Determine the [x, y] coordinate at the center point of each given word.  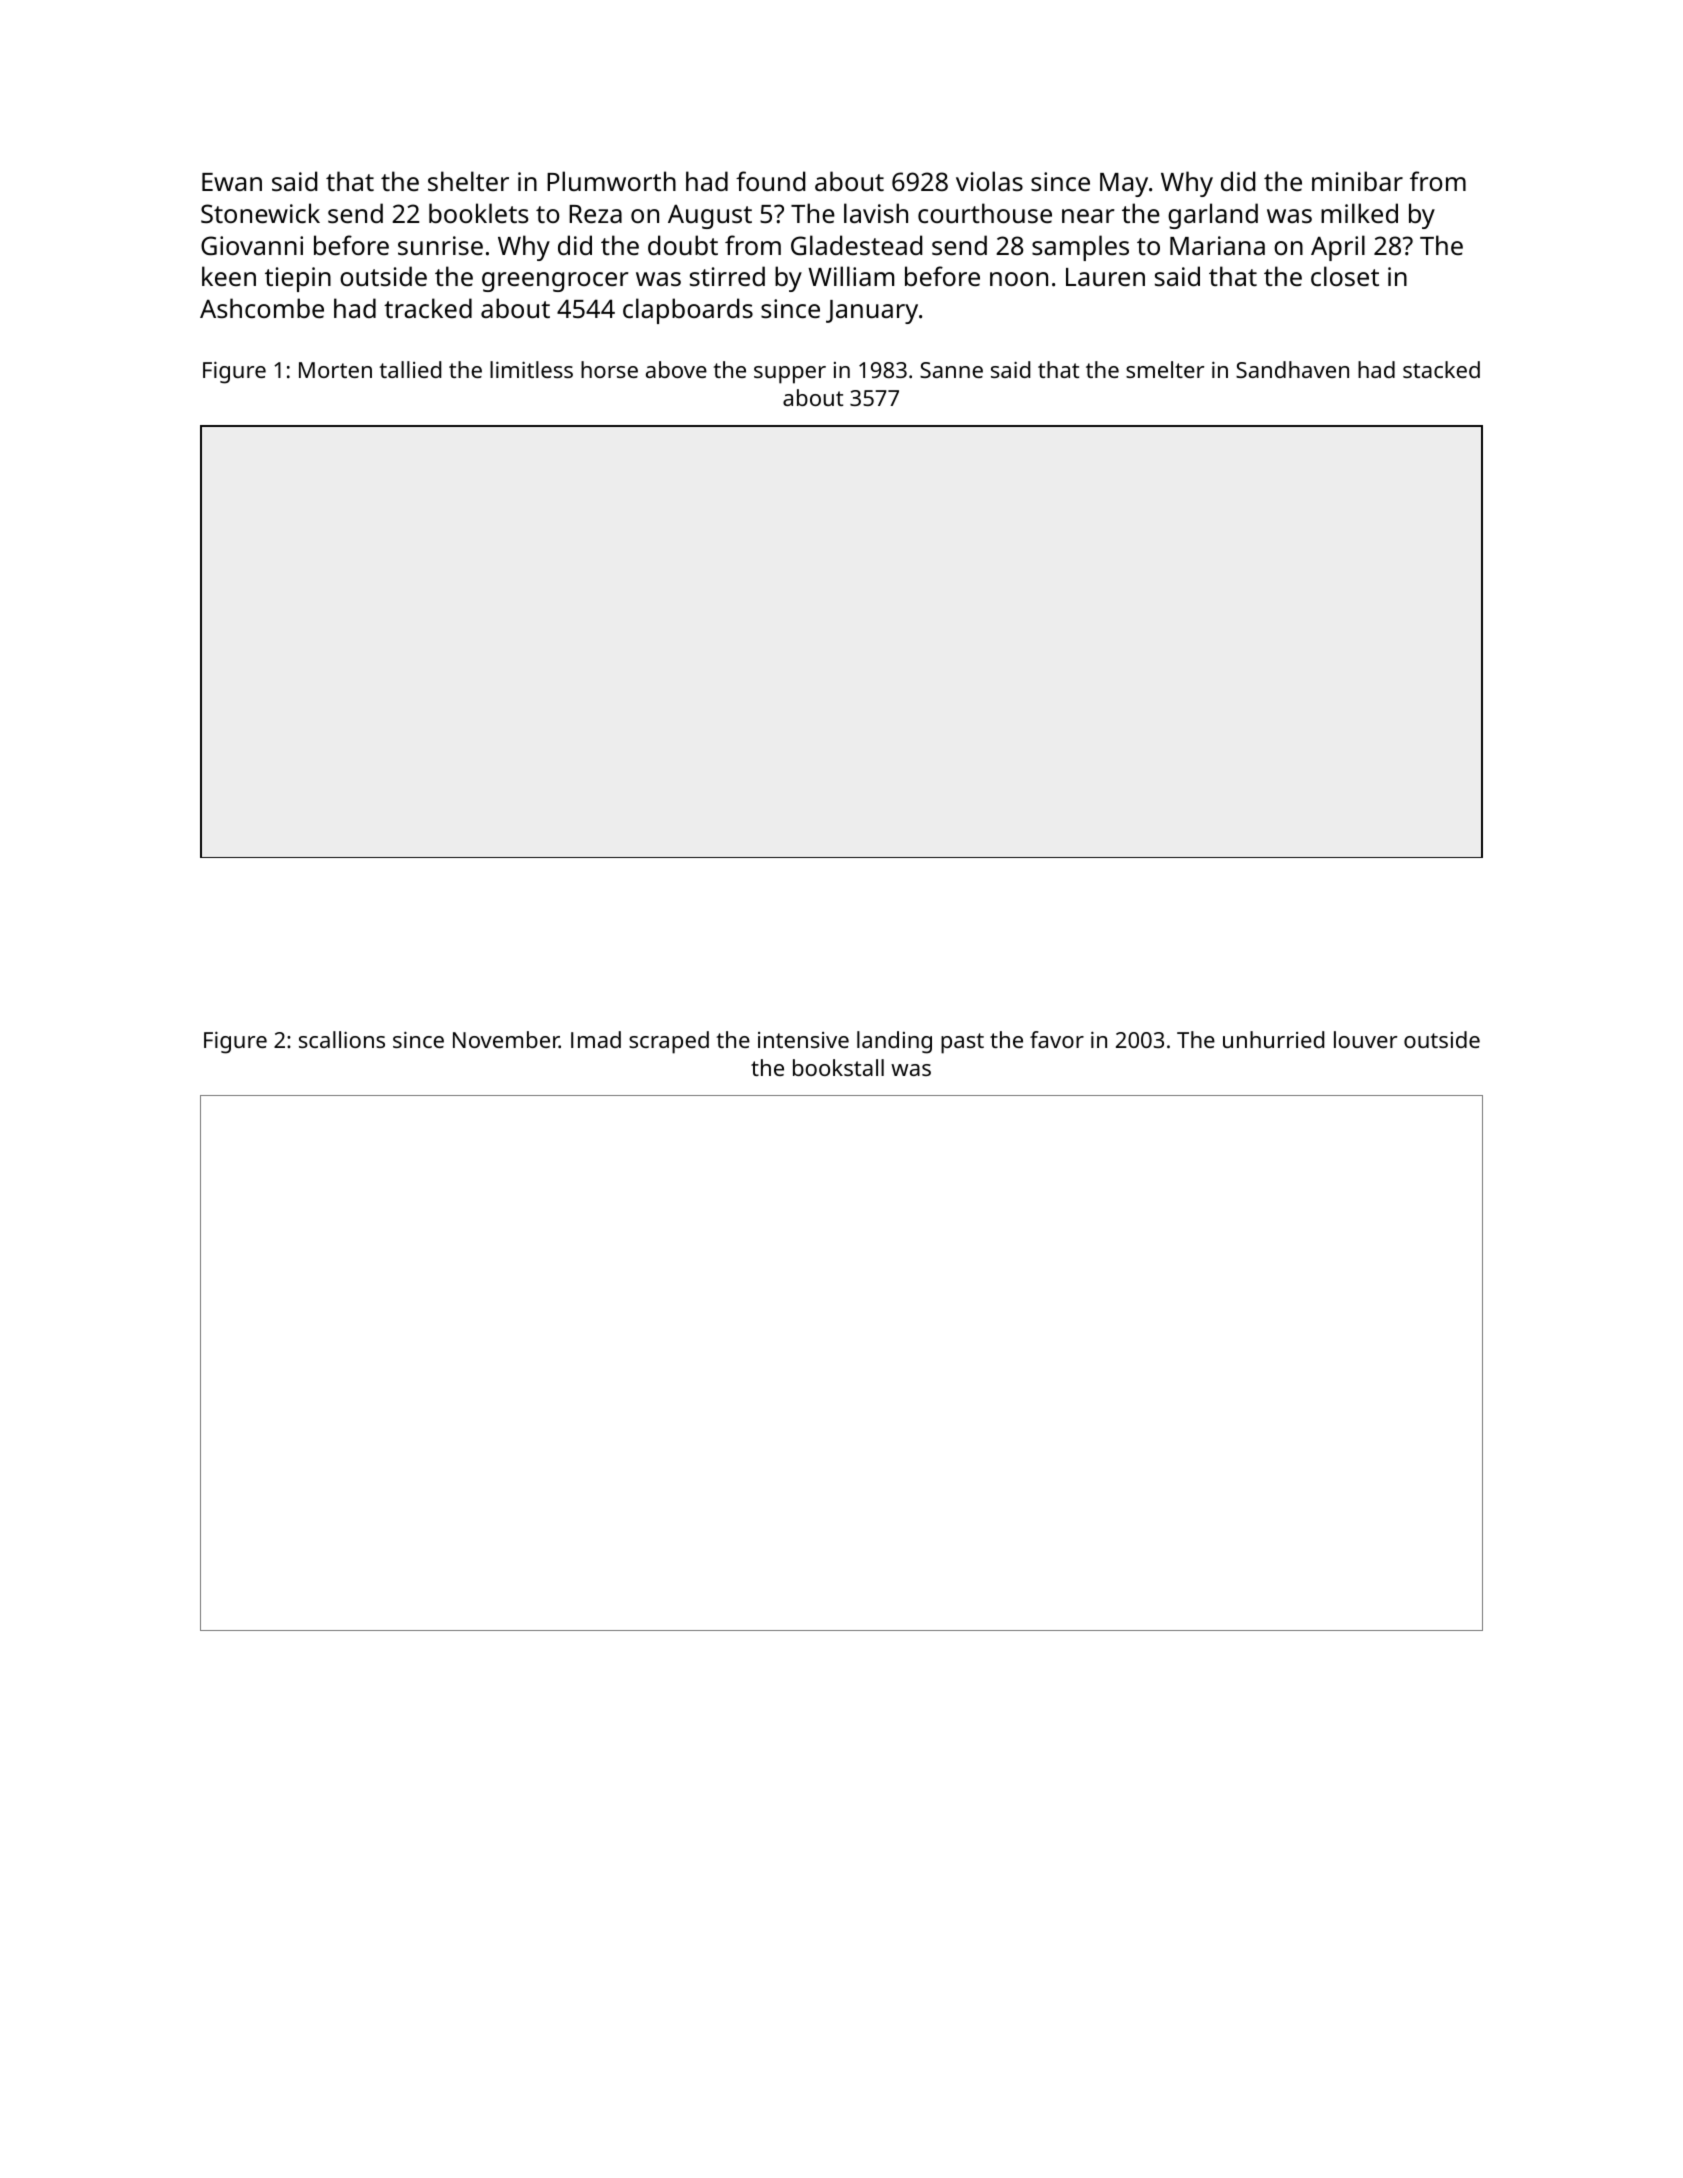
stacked [1441, 369]
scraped [669, 1042]
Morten [335, 370]
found [770, 181]
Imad [596, 1039]
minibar [1357, 181]
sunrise [440, 245]
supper [790, 375]
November [506, 1039]
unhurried [1273, 1039]
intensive [803, 1040]
